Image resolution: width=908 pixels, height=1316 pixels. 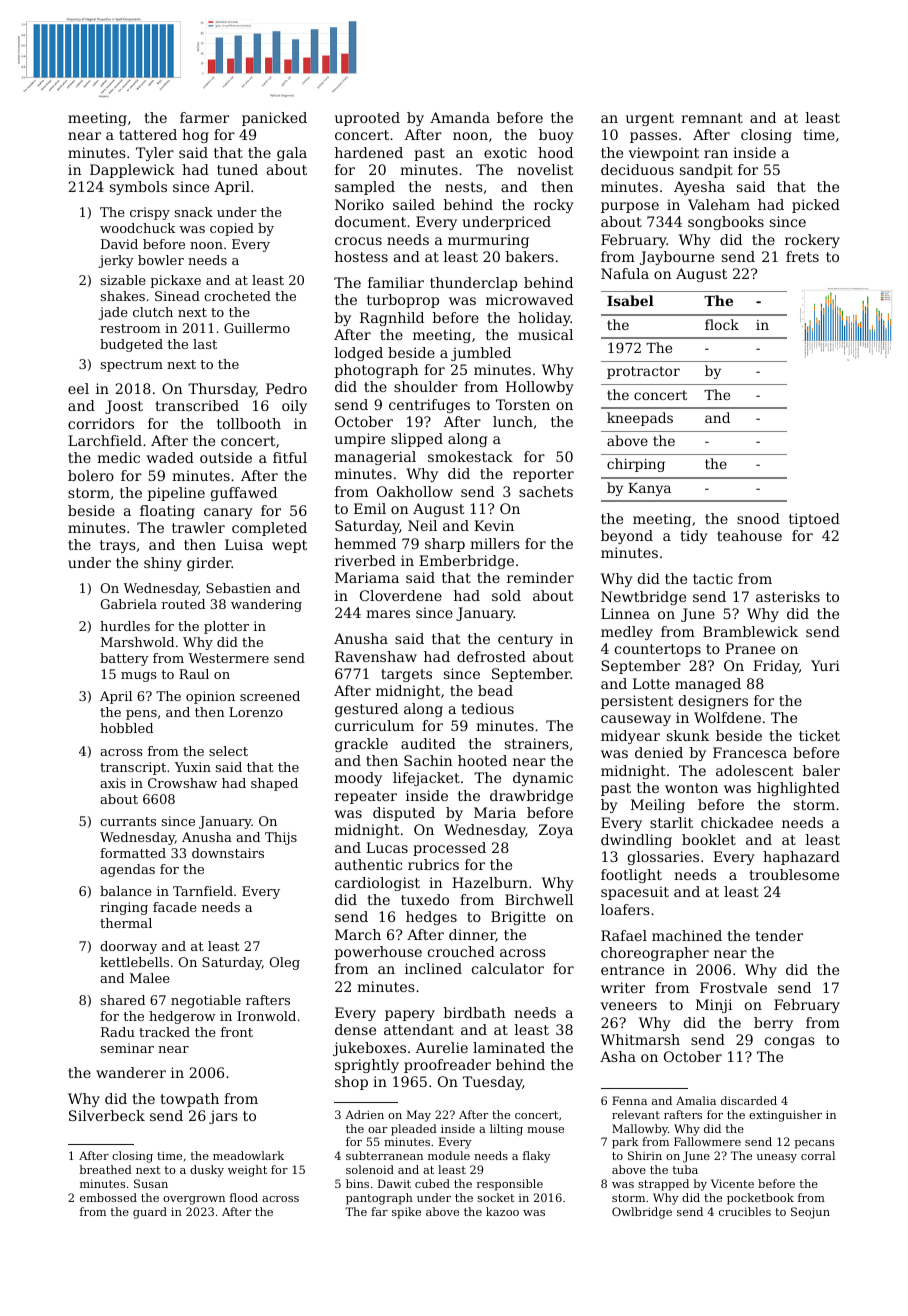 I want to click on tiptoed, so click(x=814, y=520).
